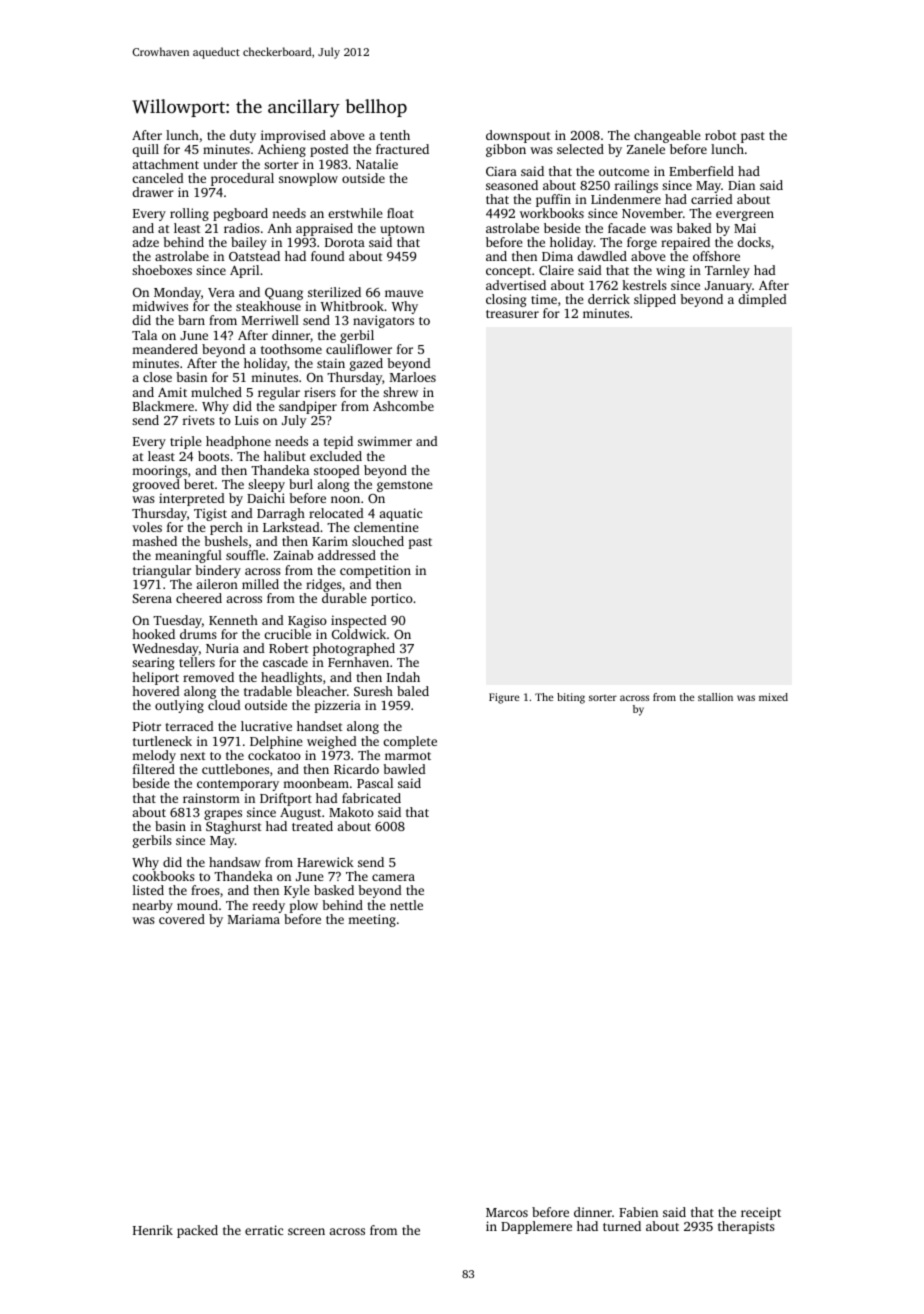 This screenshot has width=924, height=1314. I want to click on robot, so click(721, 135).
